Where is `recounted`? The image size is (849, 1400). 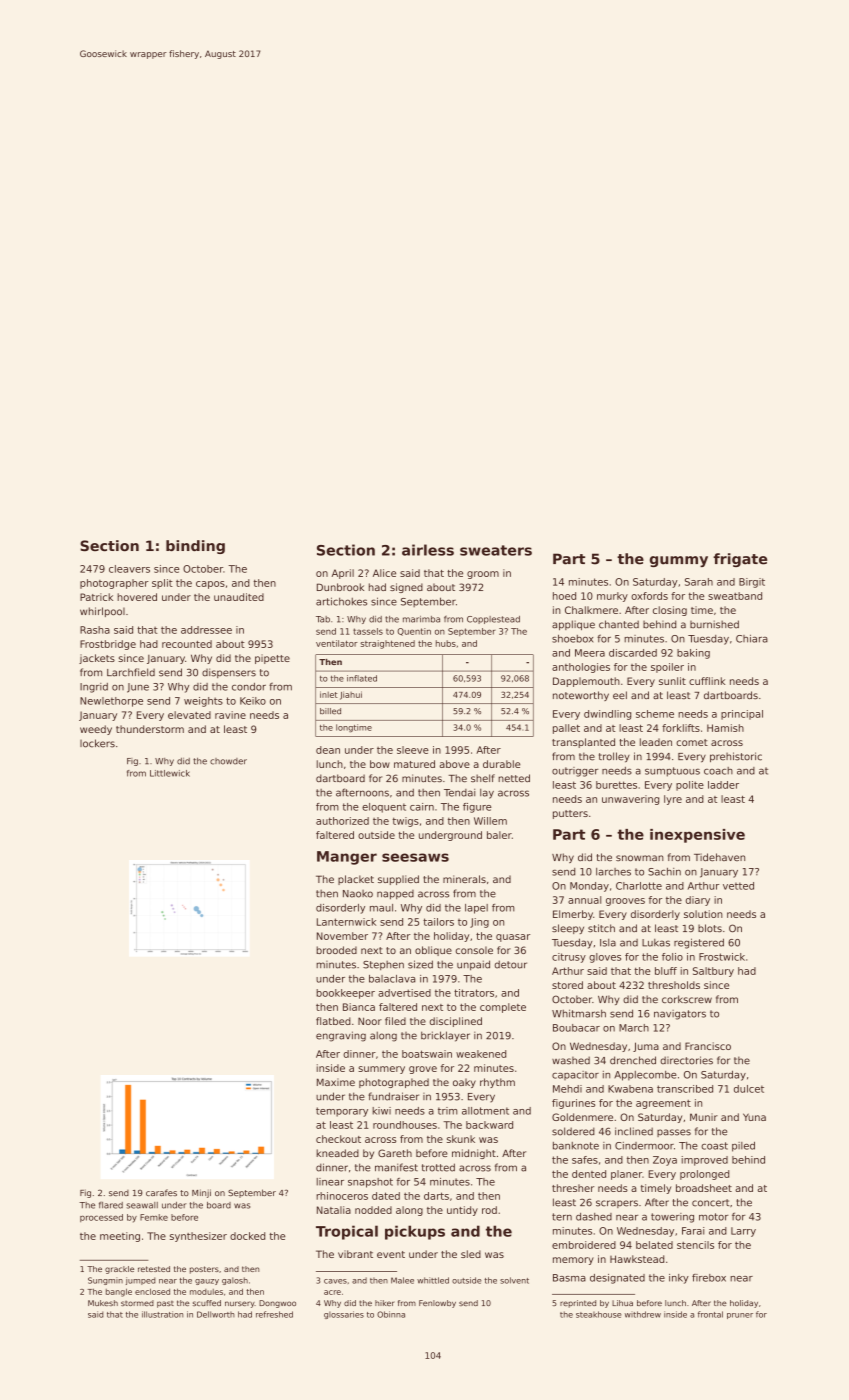
recounted is located at coordinates (187, 644).
